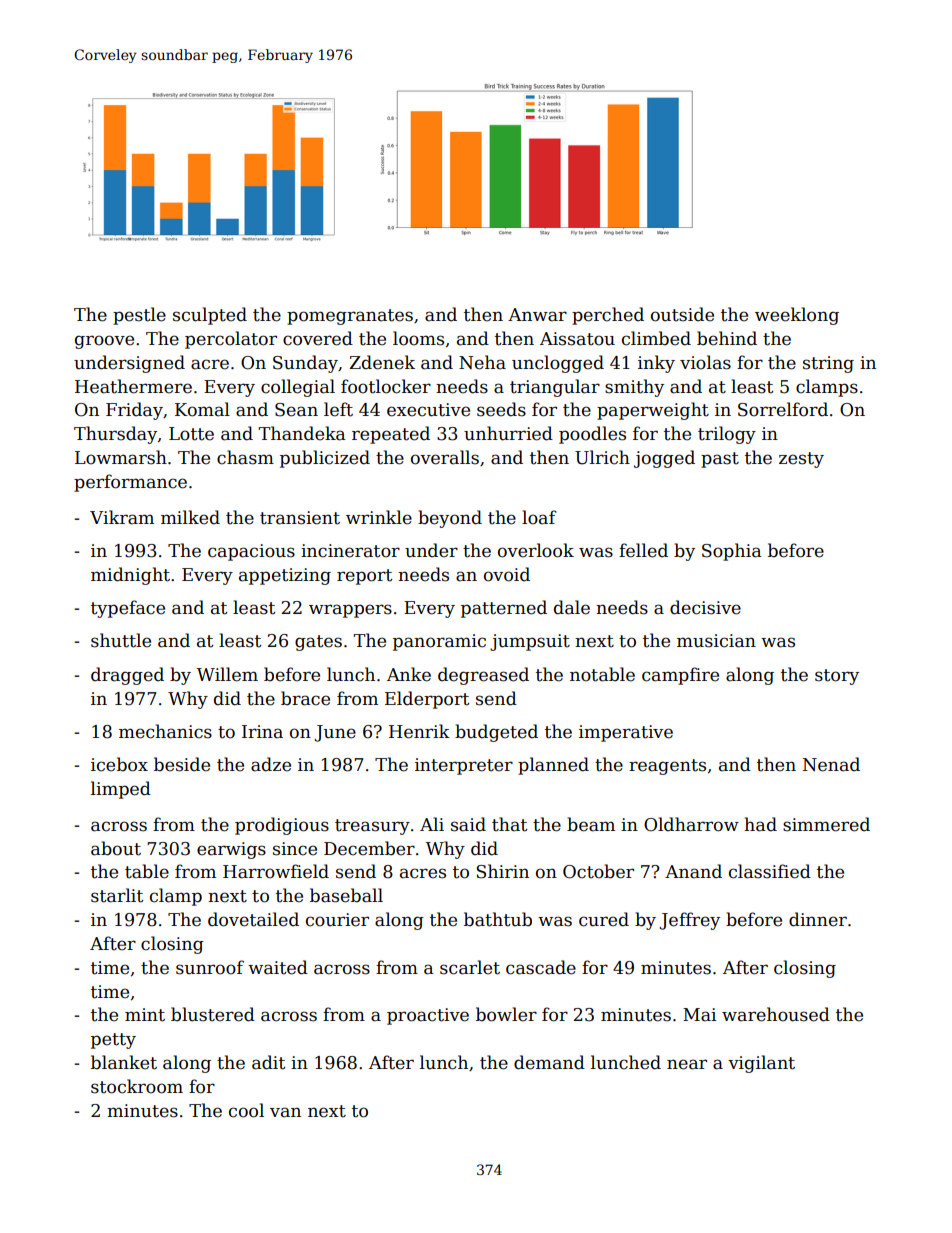 Image resolution: width=952 pixels, height=1233 pixels. What do you see at coordinates (271, 764) in the image?
I see `adze` at bounding box center [271, 764].
